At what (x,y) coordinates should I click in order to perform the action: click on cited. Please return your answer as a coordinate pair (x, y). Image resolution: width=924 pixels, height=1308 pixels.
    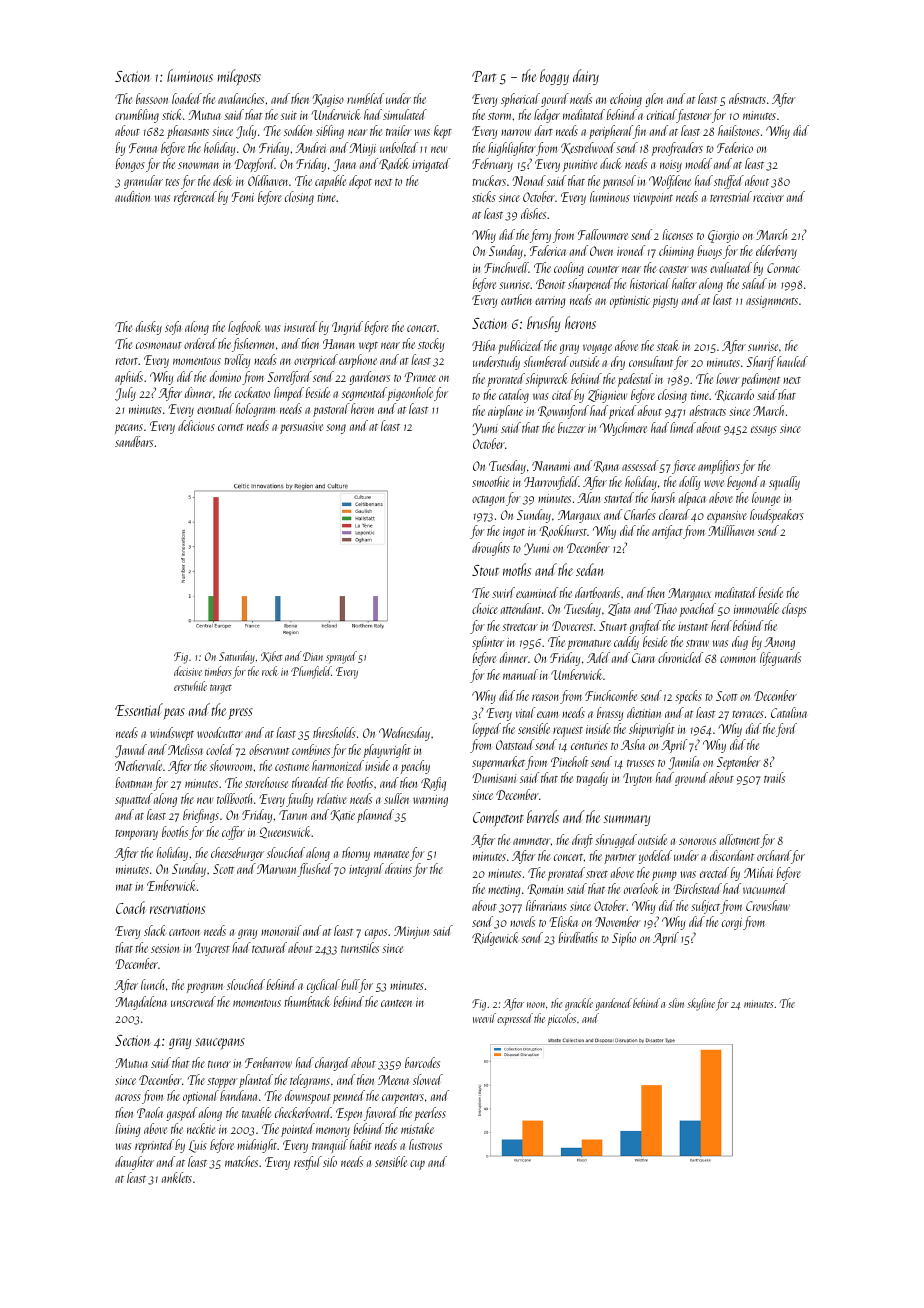
    Looking at the image, I should click on (562, 394).
